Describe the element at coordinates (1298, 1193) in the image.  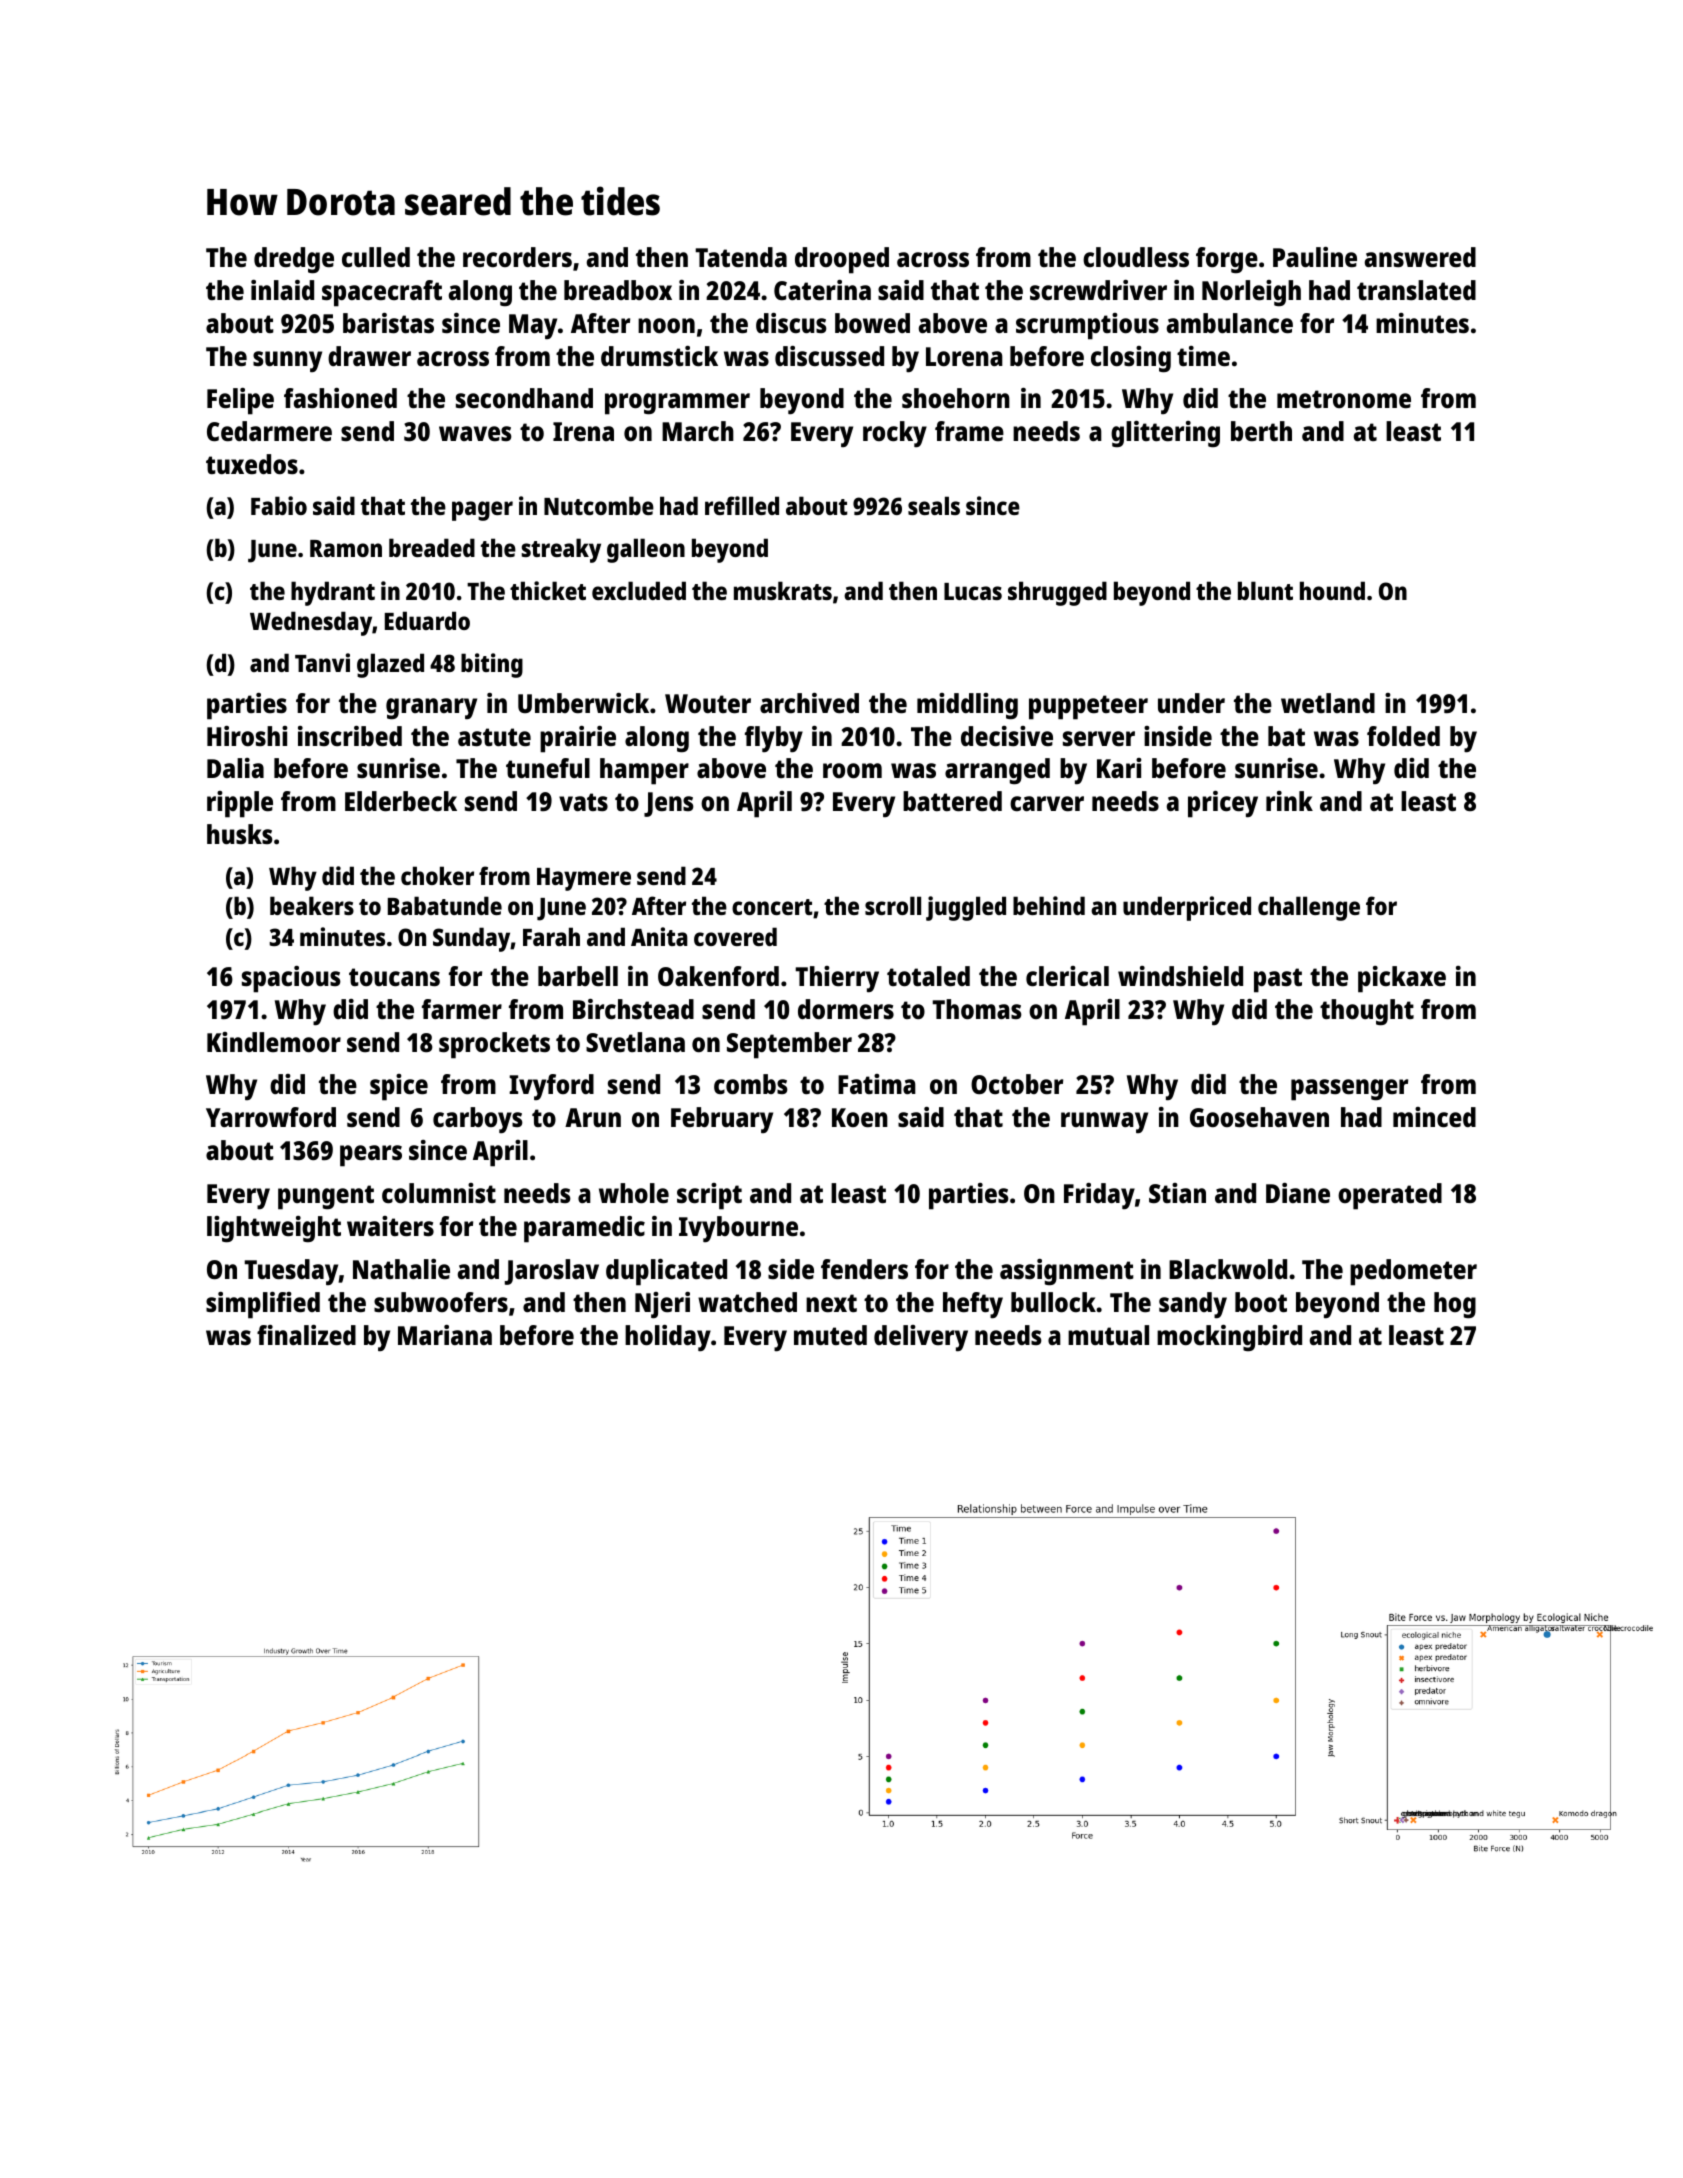
I see `Diane` at that location.
